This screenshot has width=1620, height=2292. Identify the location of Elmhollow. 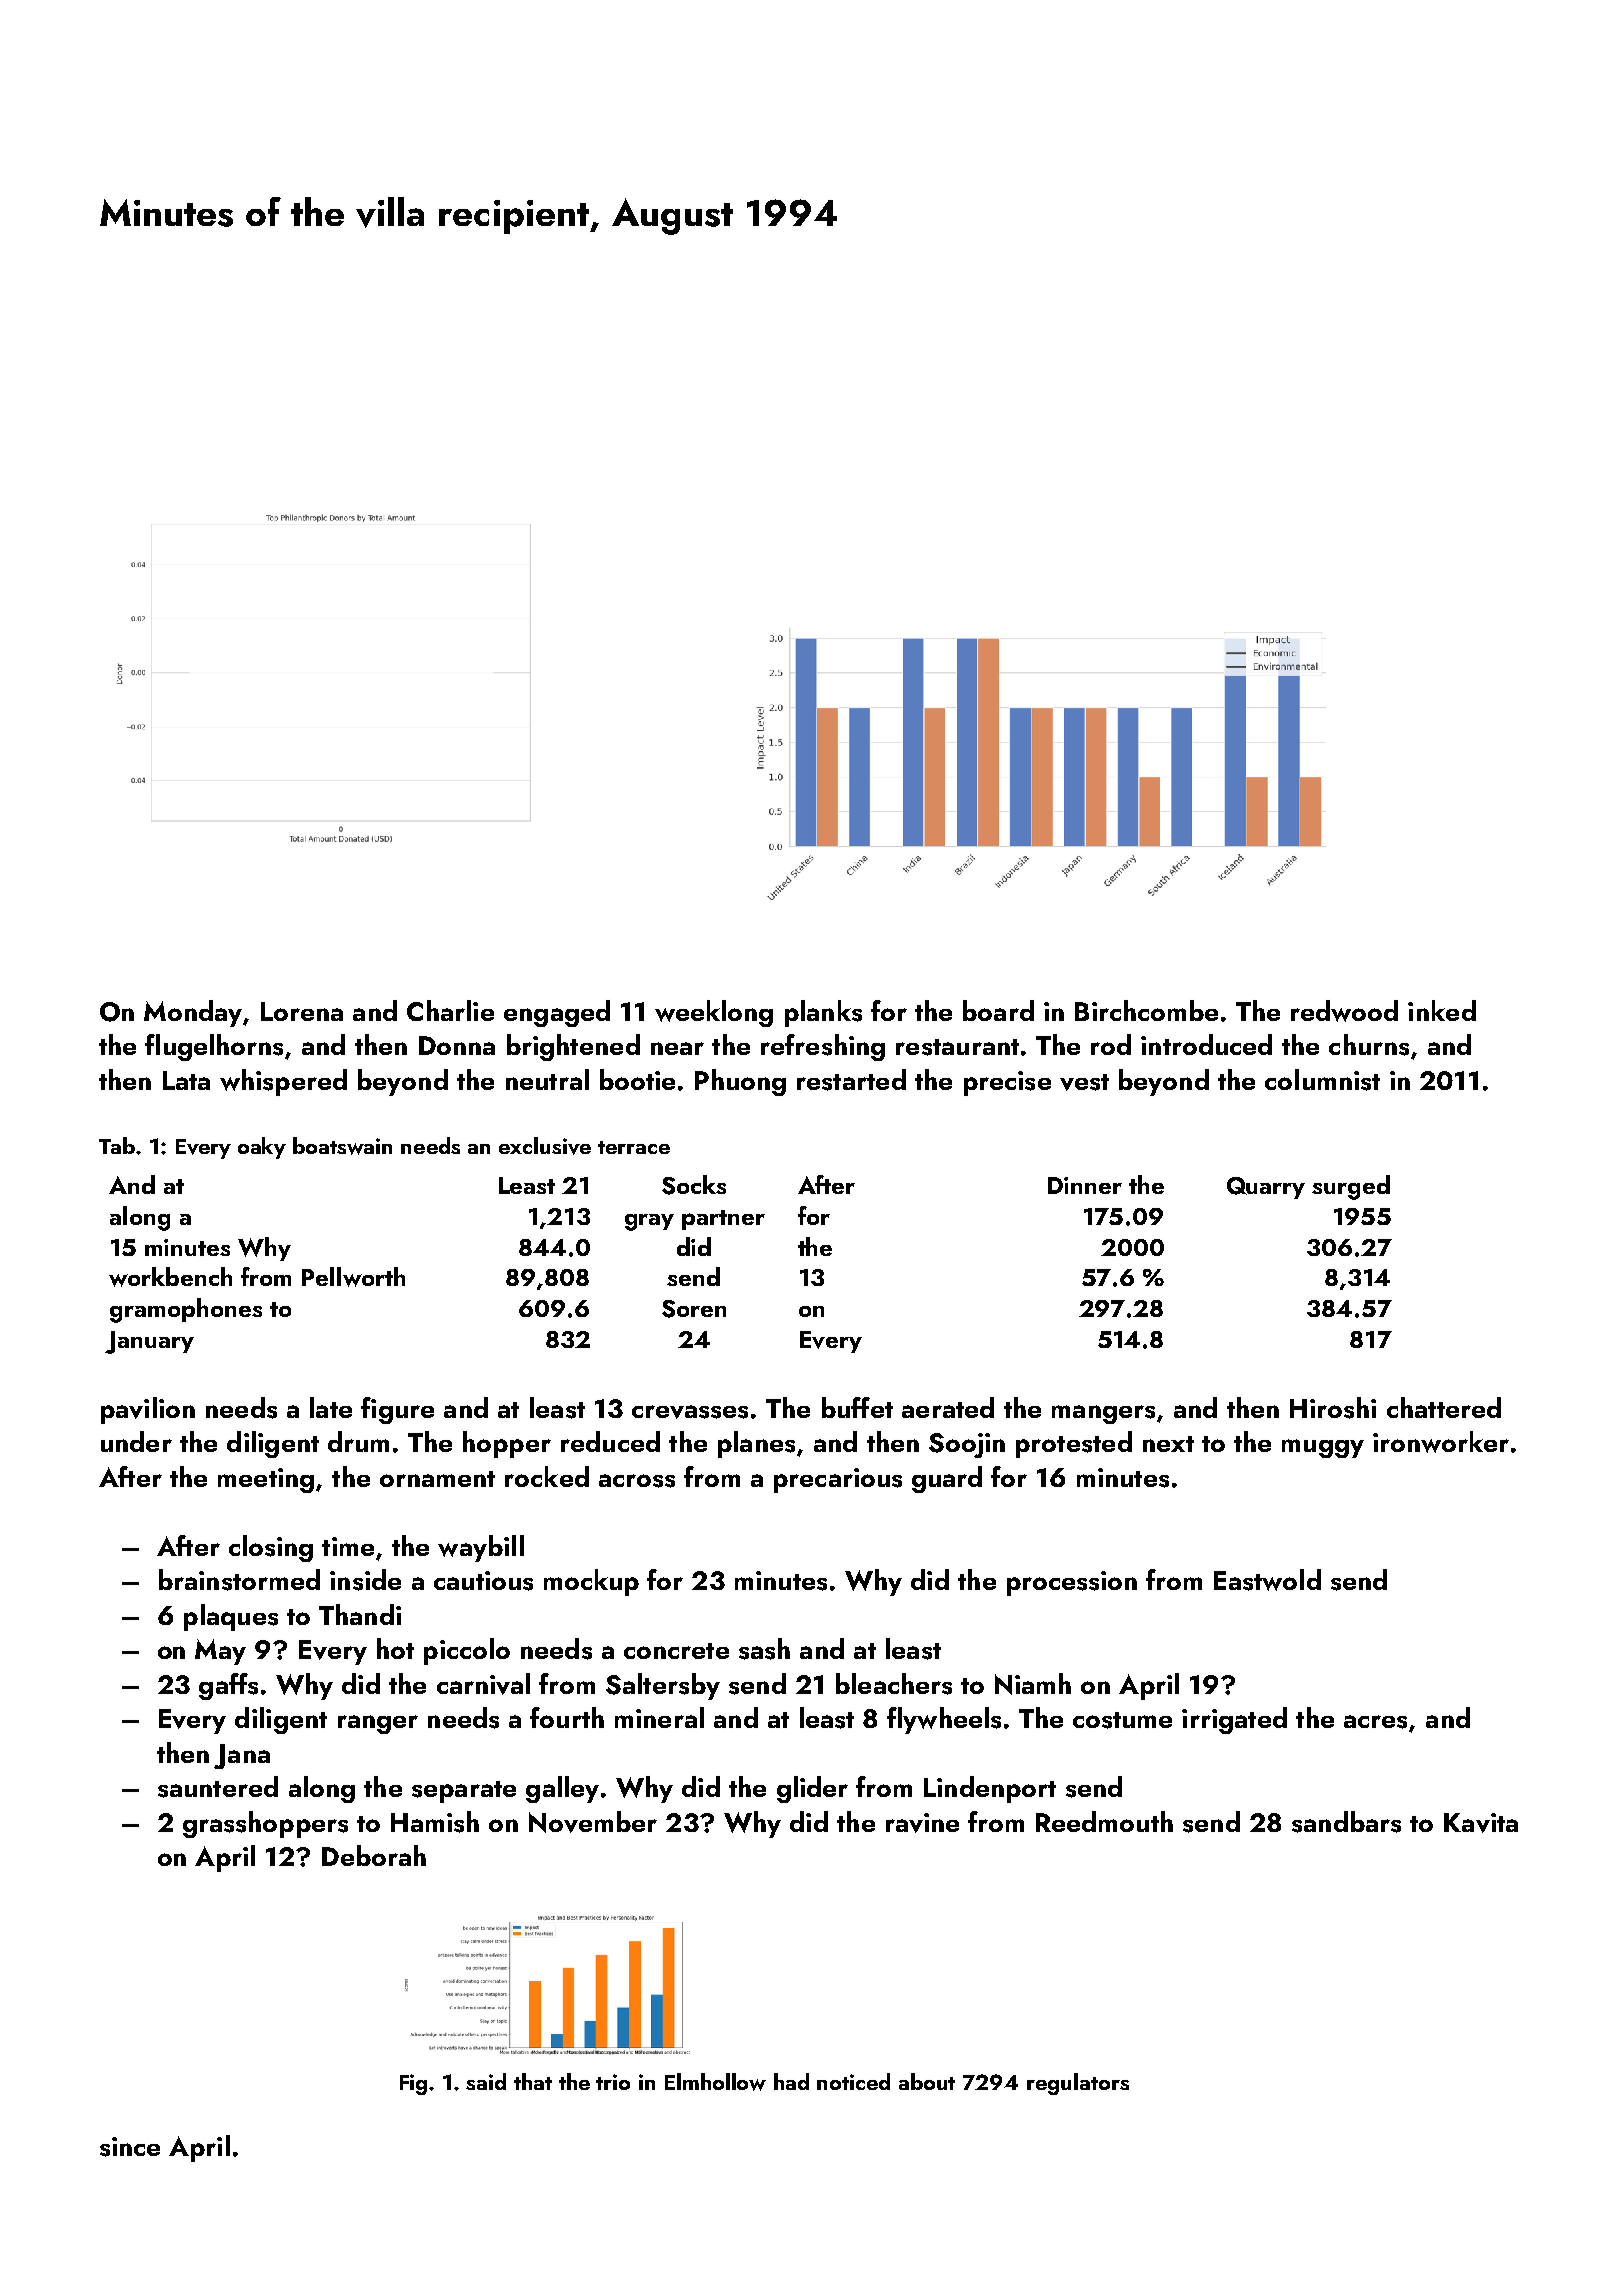
(715, 2082).
